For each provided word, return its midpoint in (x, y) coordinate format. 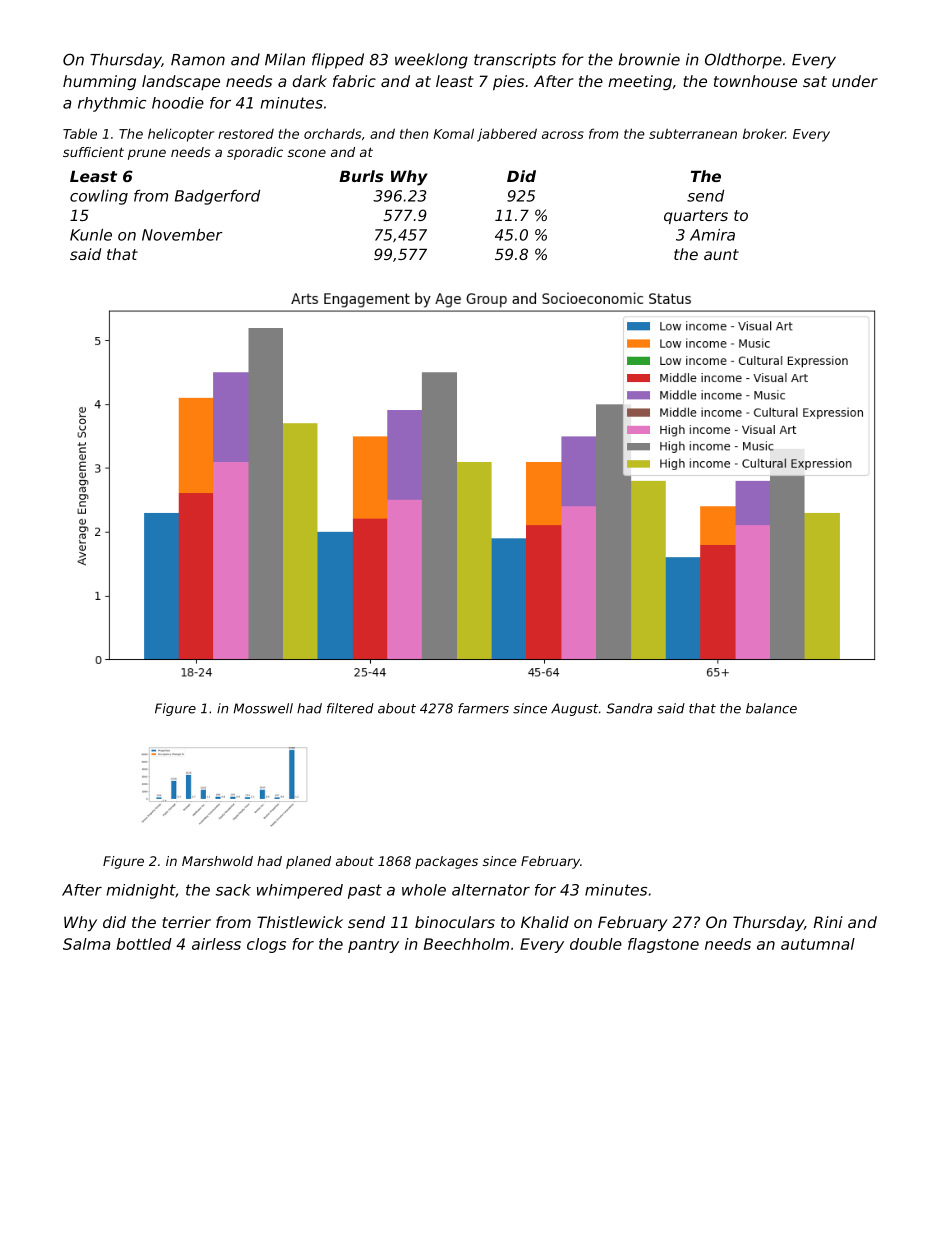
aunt (721, 254)
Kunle (91, 235)
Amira (712, 235)
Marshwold (217, 861)
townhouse (755, 81)
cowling (99, 197)
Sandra (629, 708)
